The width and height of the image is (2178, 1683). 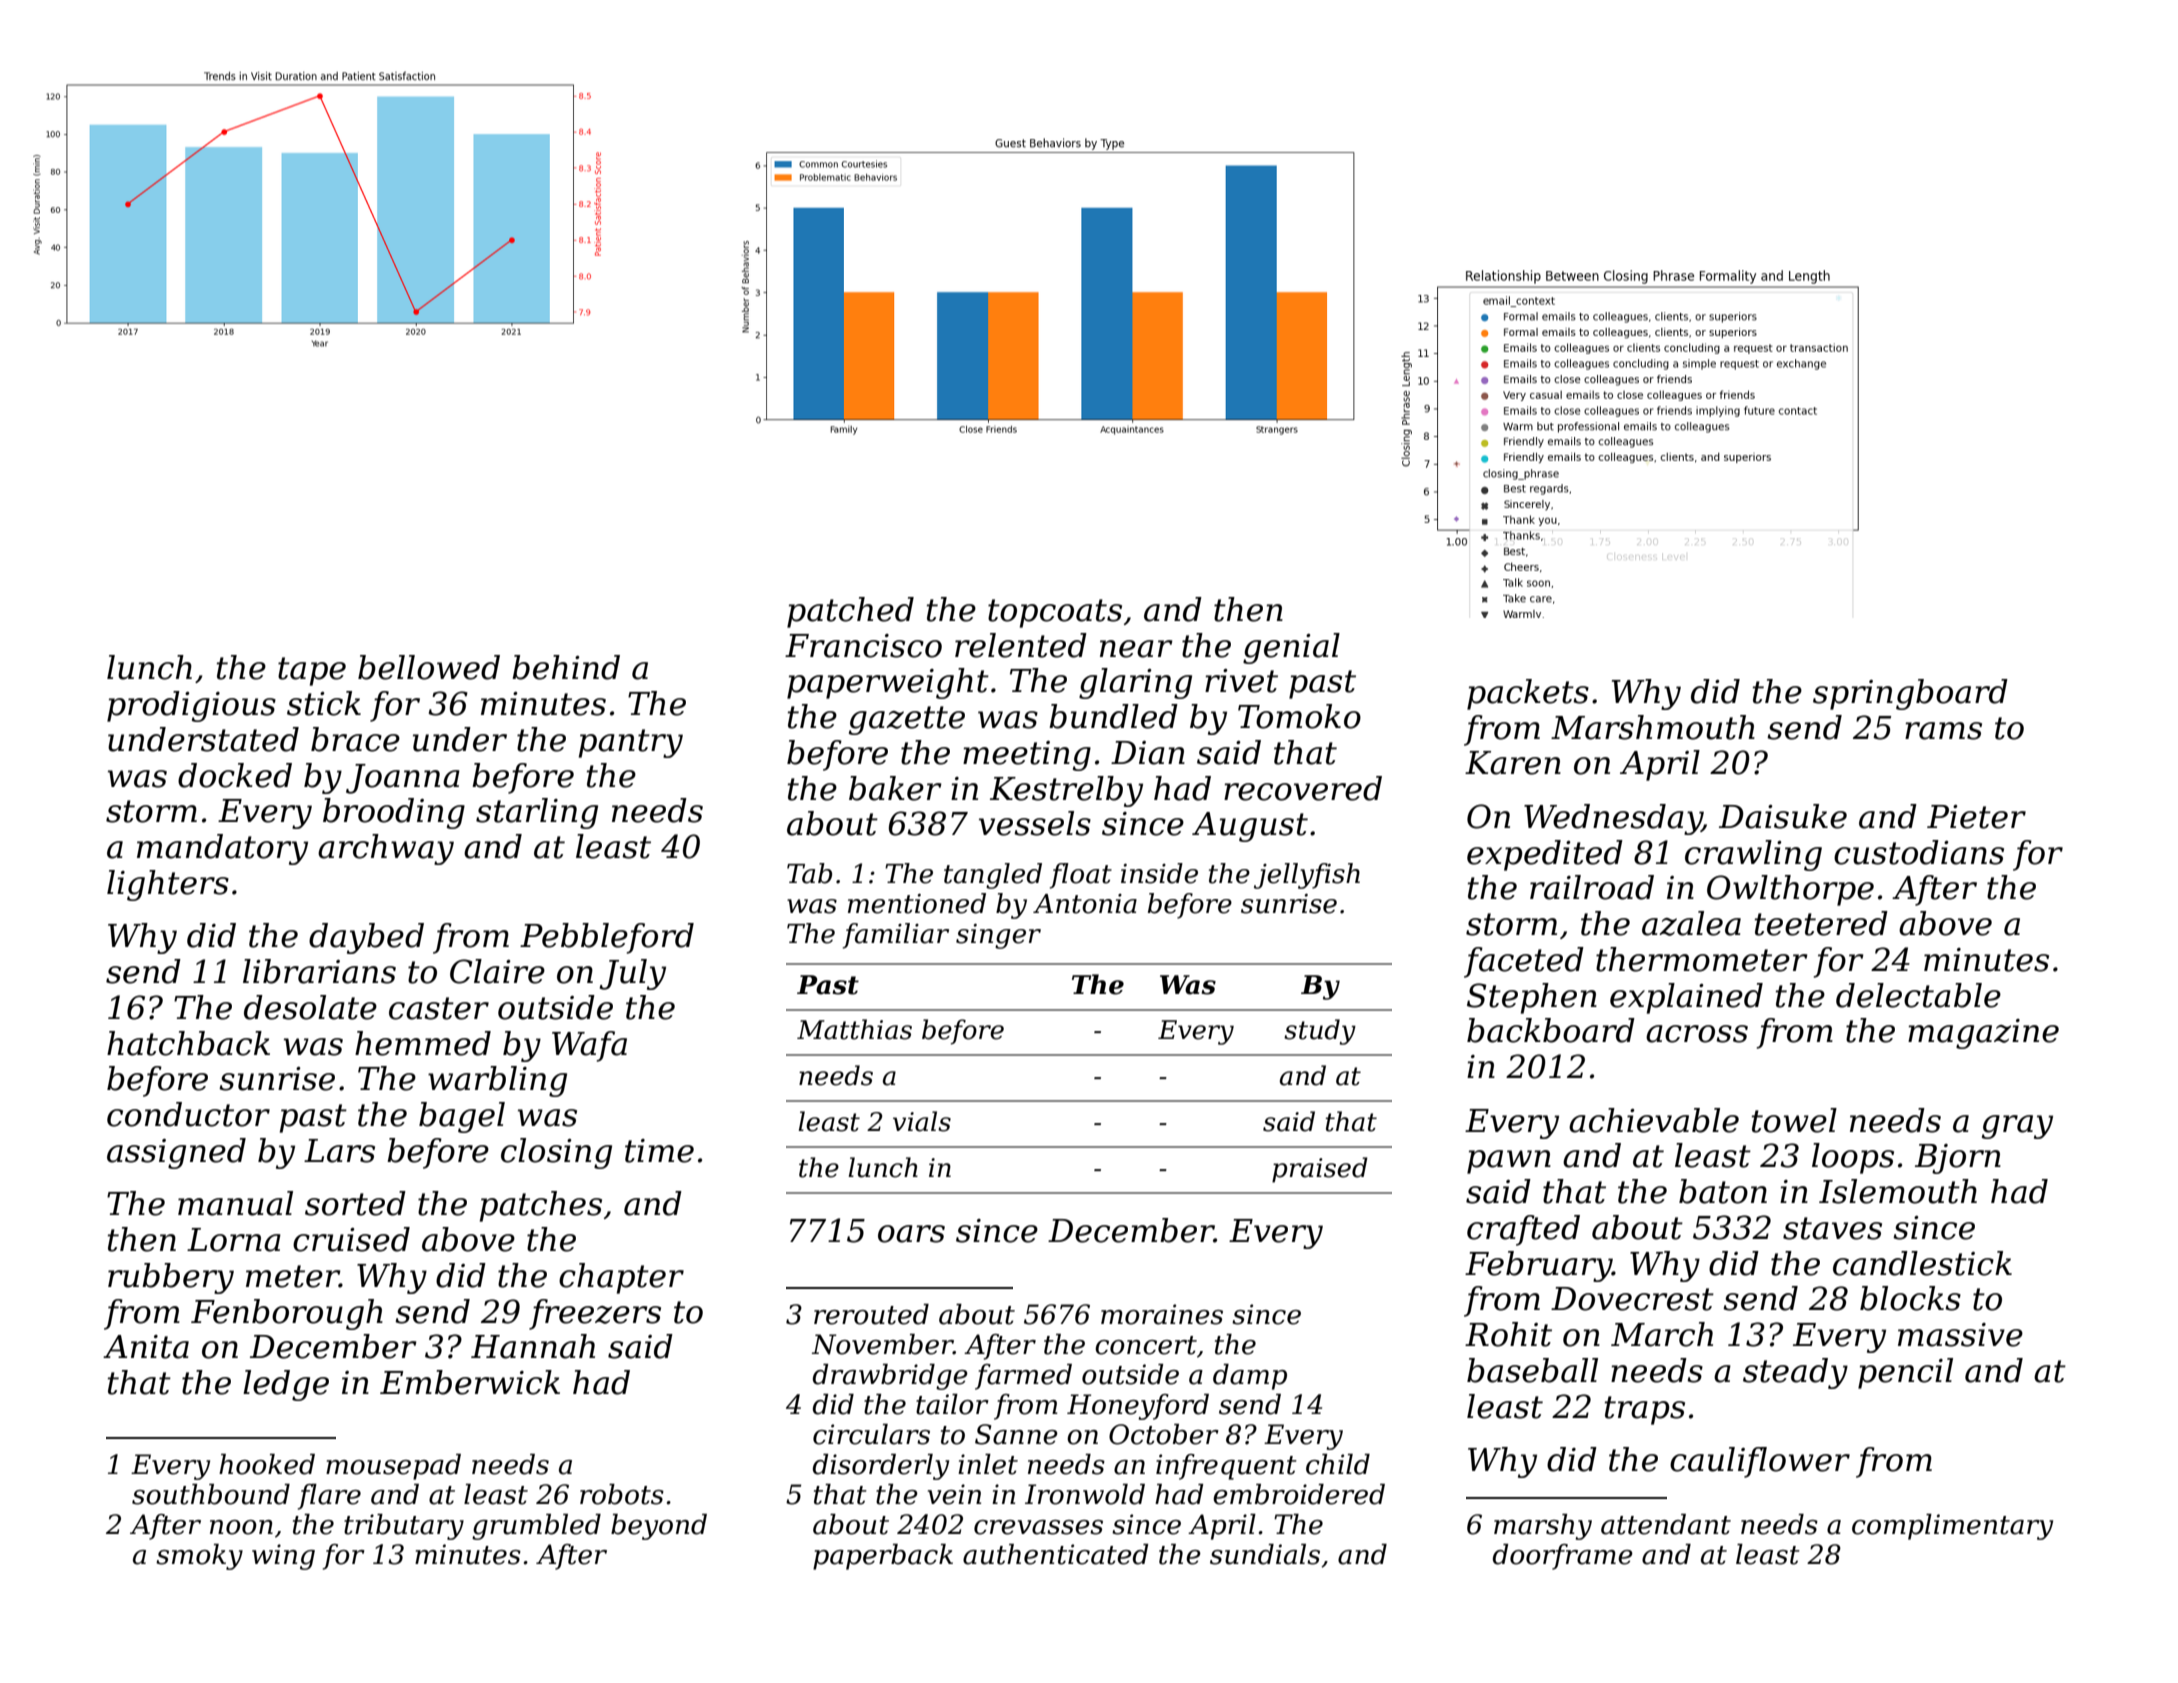 What do you see at coordinates (1853, 1158) in the image?
I see `loops` at bounding box center [1853, 1158].
